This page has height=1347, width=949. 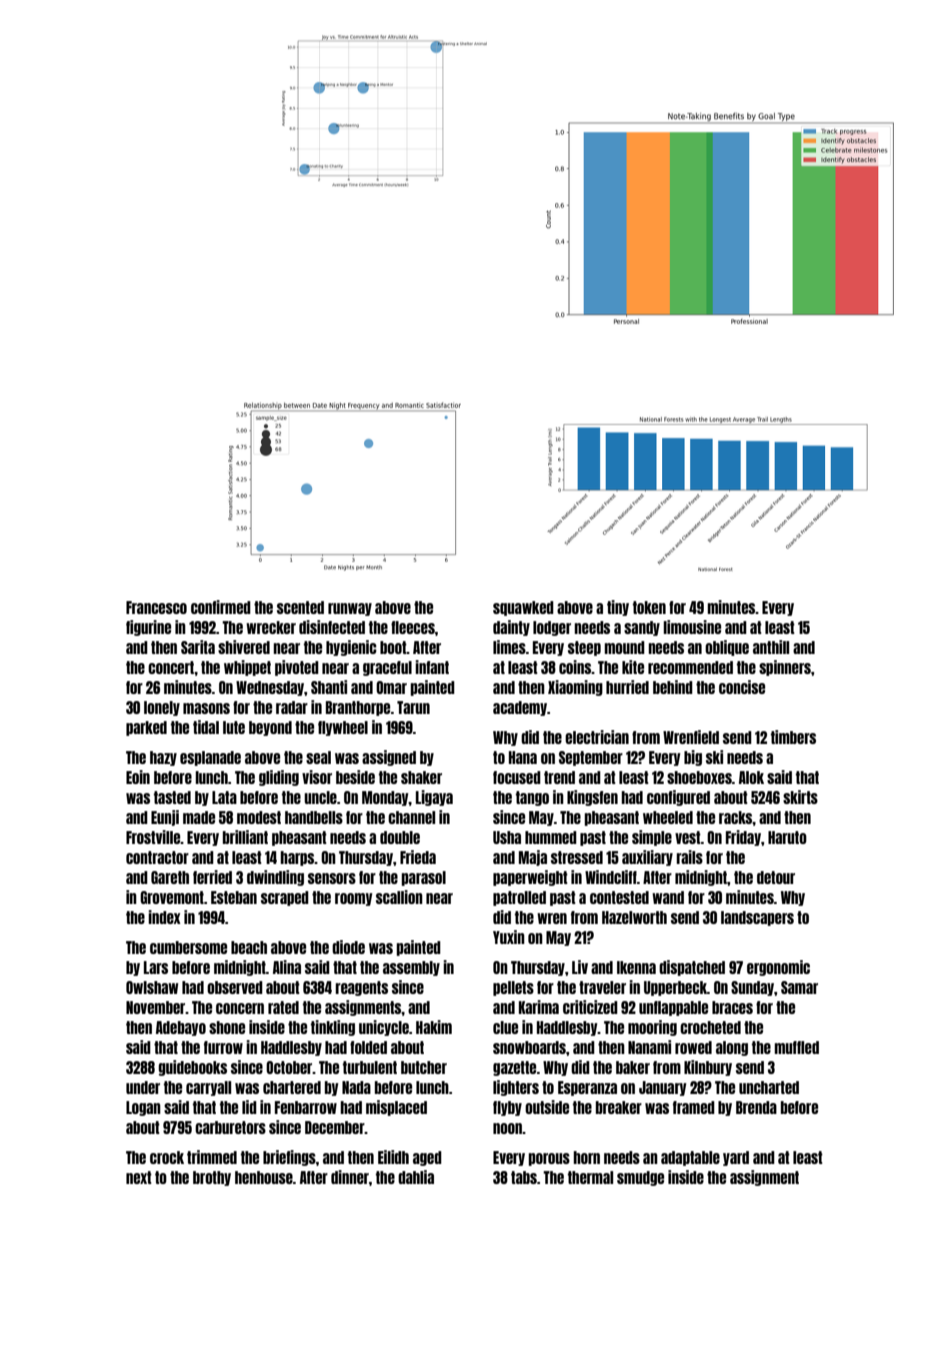 What do you see at coordinates (533, 858) in the page?
I see `Maja` at bounding box center [533, 858].
